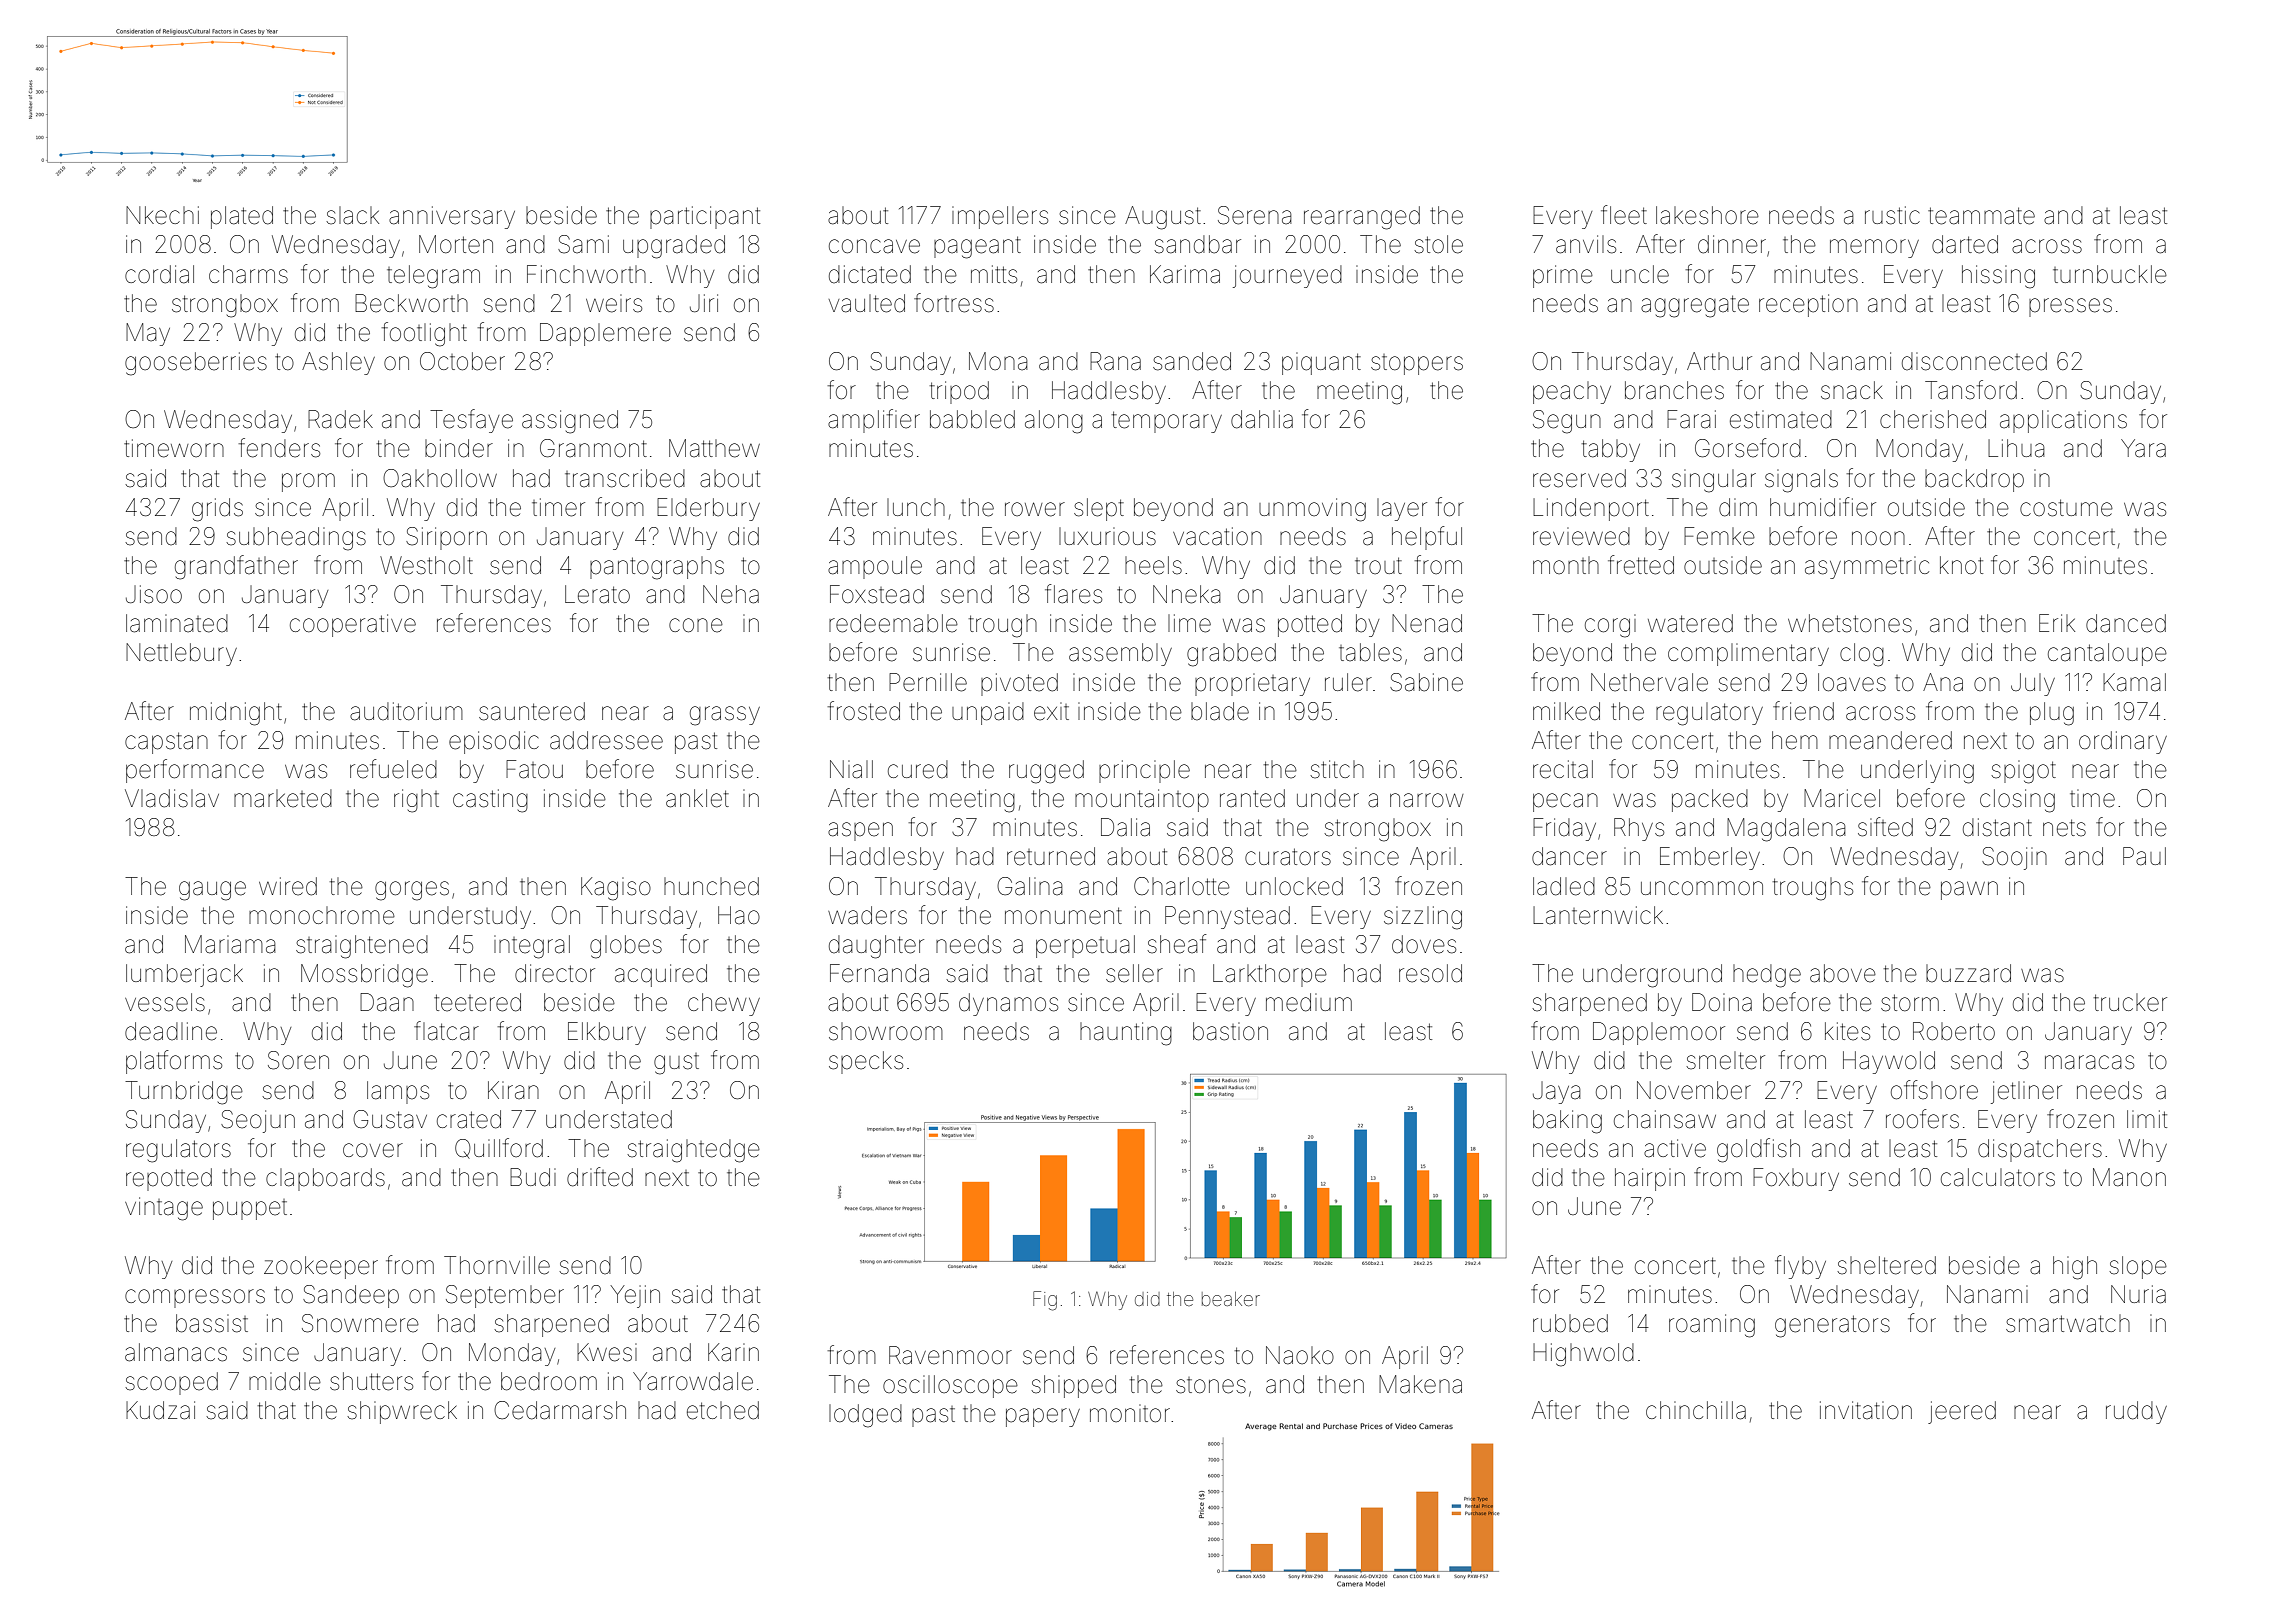 Image resolution: width=2292 pixels, height=1620 pixels. What do you see at coordinates (593, 448) in the page?
I see `Granmont` at bounding box center [593, 448].
